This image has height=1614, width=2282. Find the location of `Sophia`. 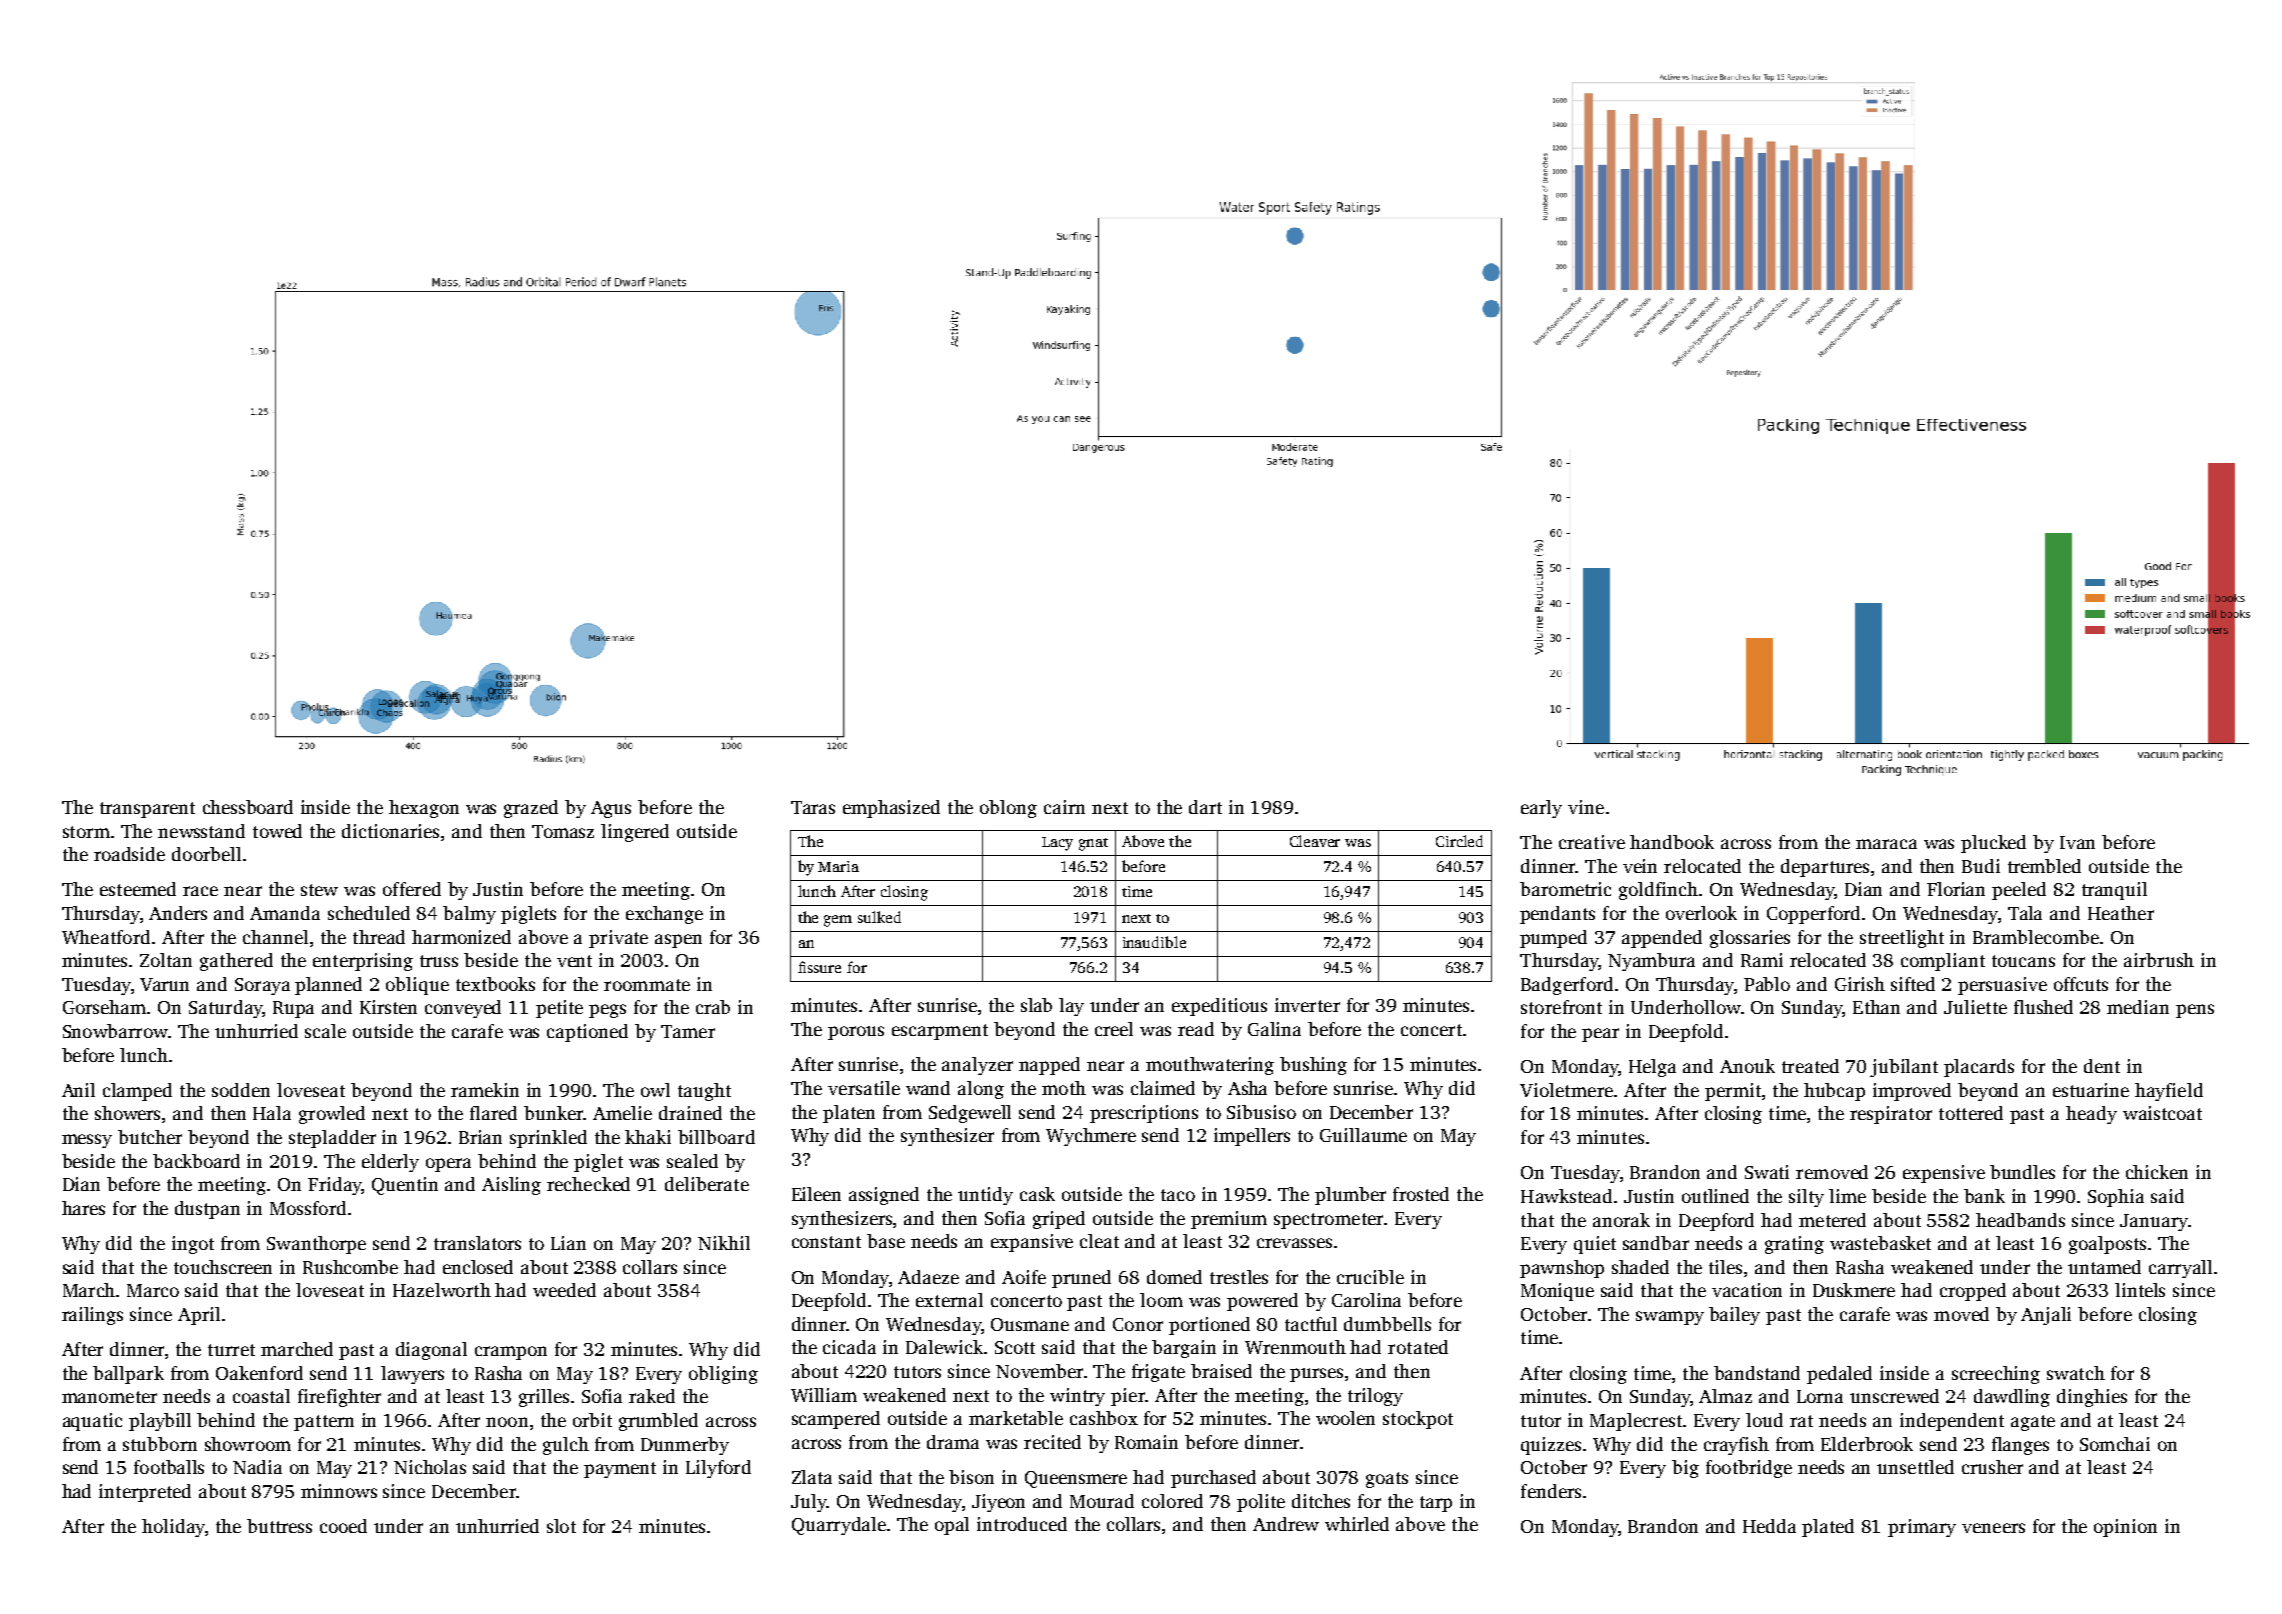

Sophia is located at coordinates (2116, 1198).
